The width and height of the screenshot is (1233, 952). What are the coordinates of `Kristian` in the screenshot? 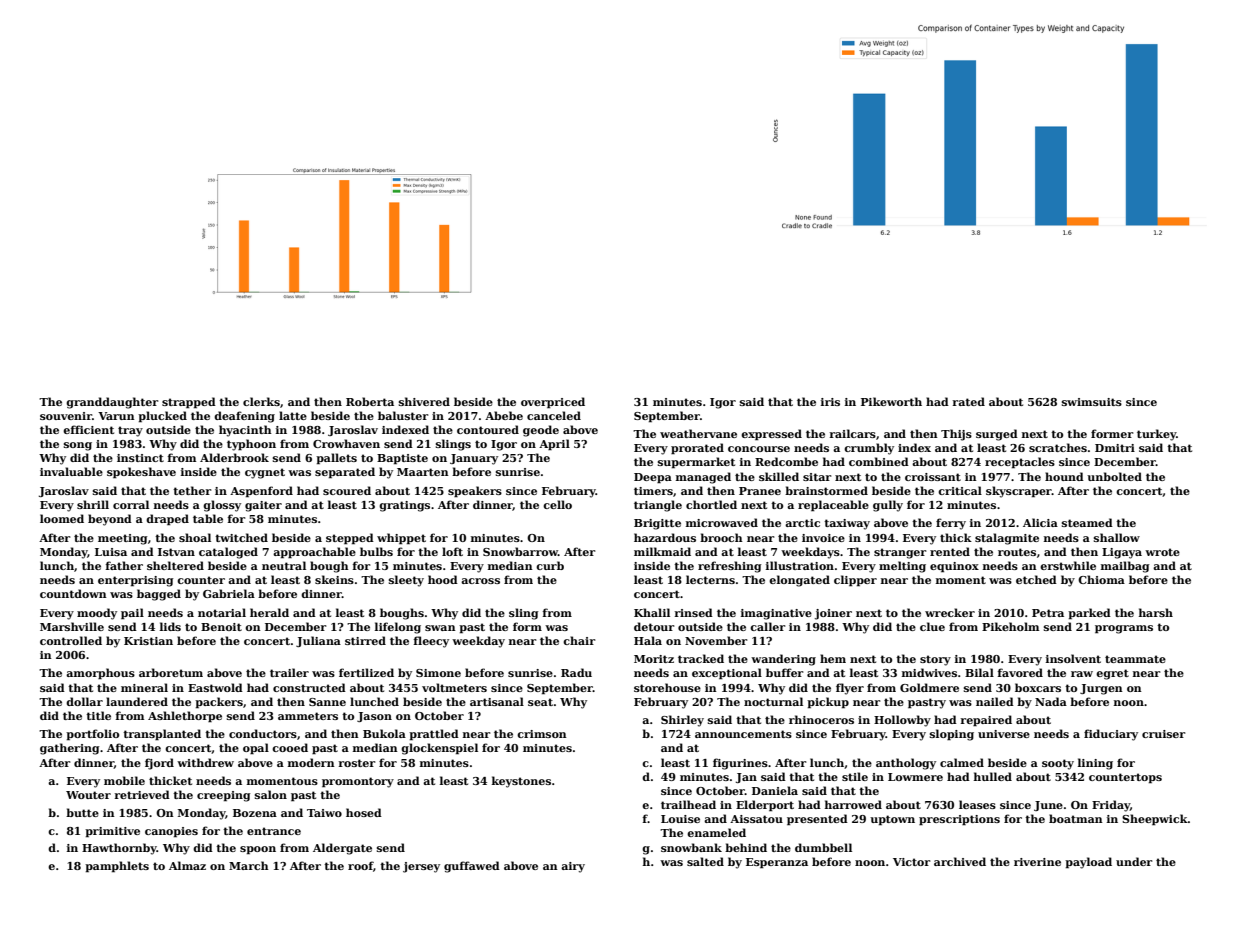 It's located at (148, 641).
